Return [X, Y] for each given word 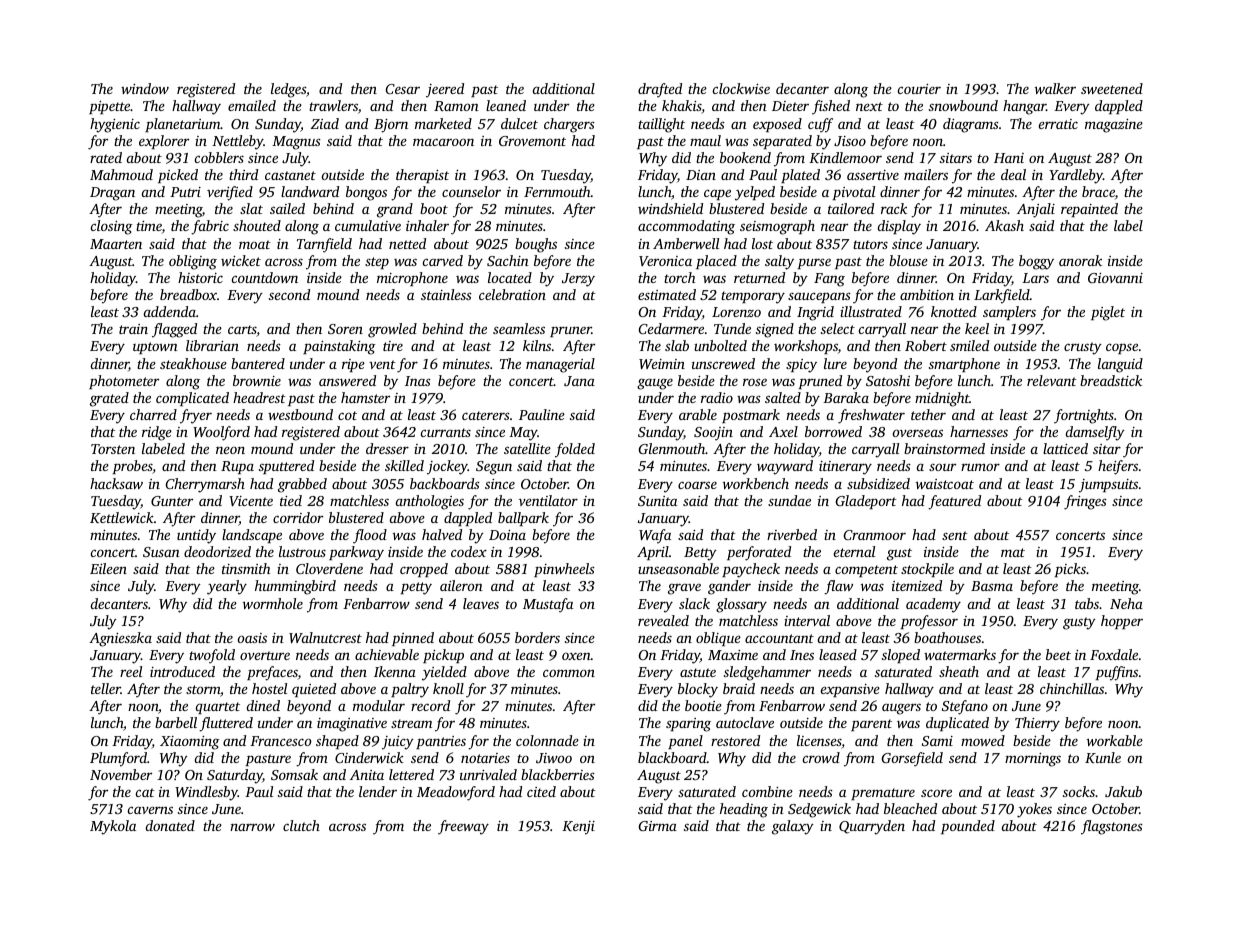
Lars [1035, 278]
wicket [241, 260]
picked [178, 176]
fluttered [226, 724]
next [869, 106]
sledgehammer [767, 673]
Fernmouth [557, 191]
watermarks [960, 654]
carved [443, 260]
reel [131, 671]
